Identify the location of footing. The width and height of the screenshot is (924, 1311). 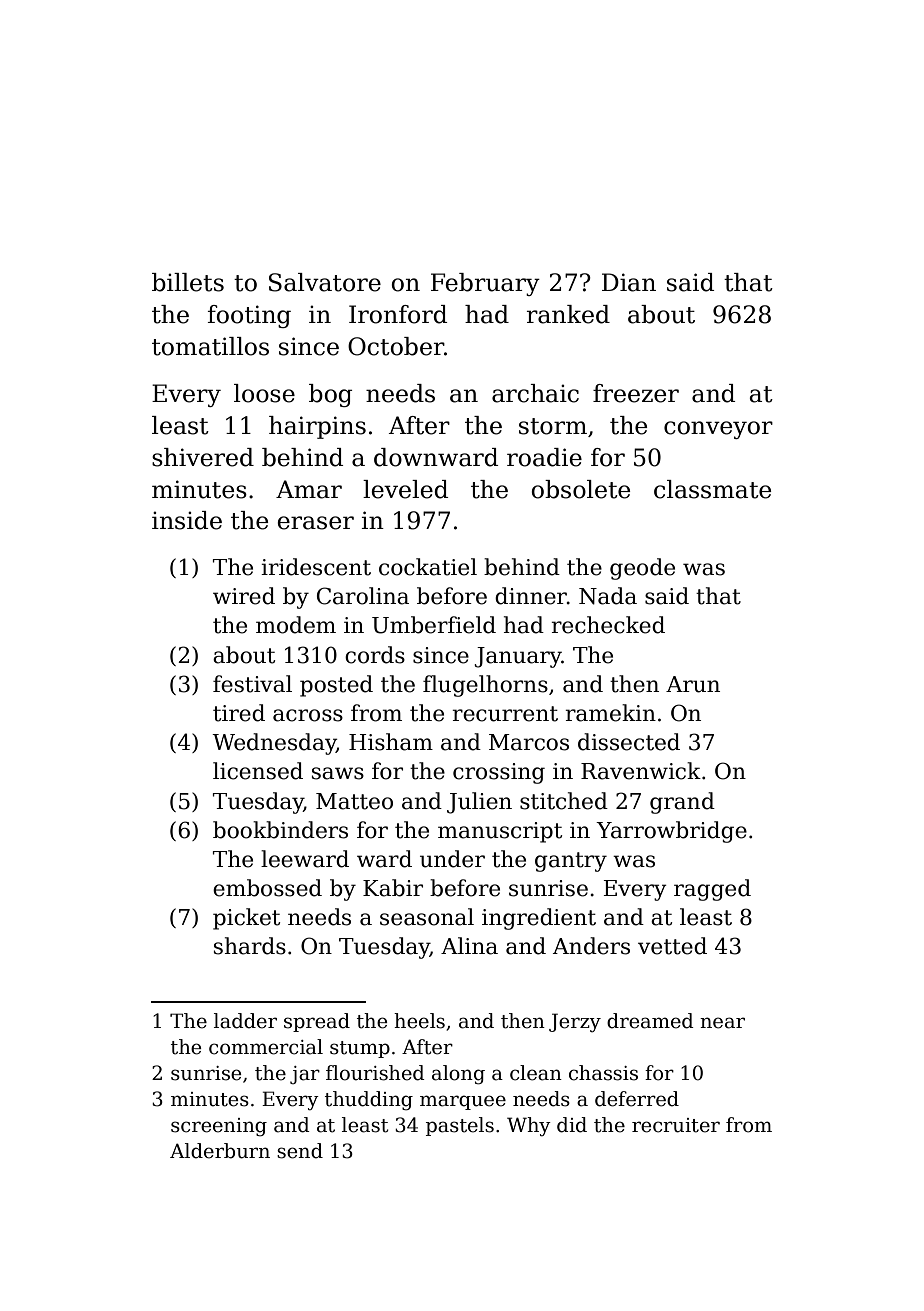
(249, 316).
